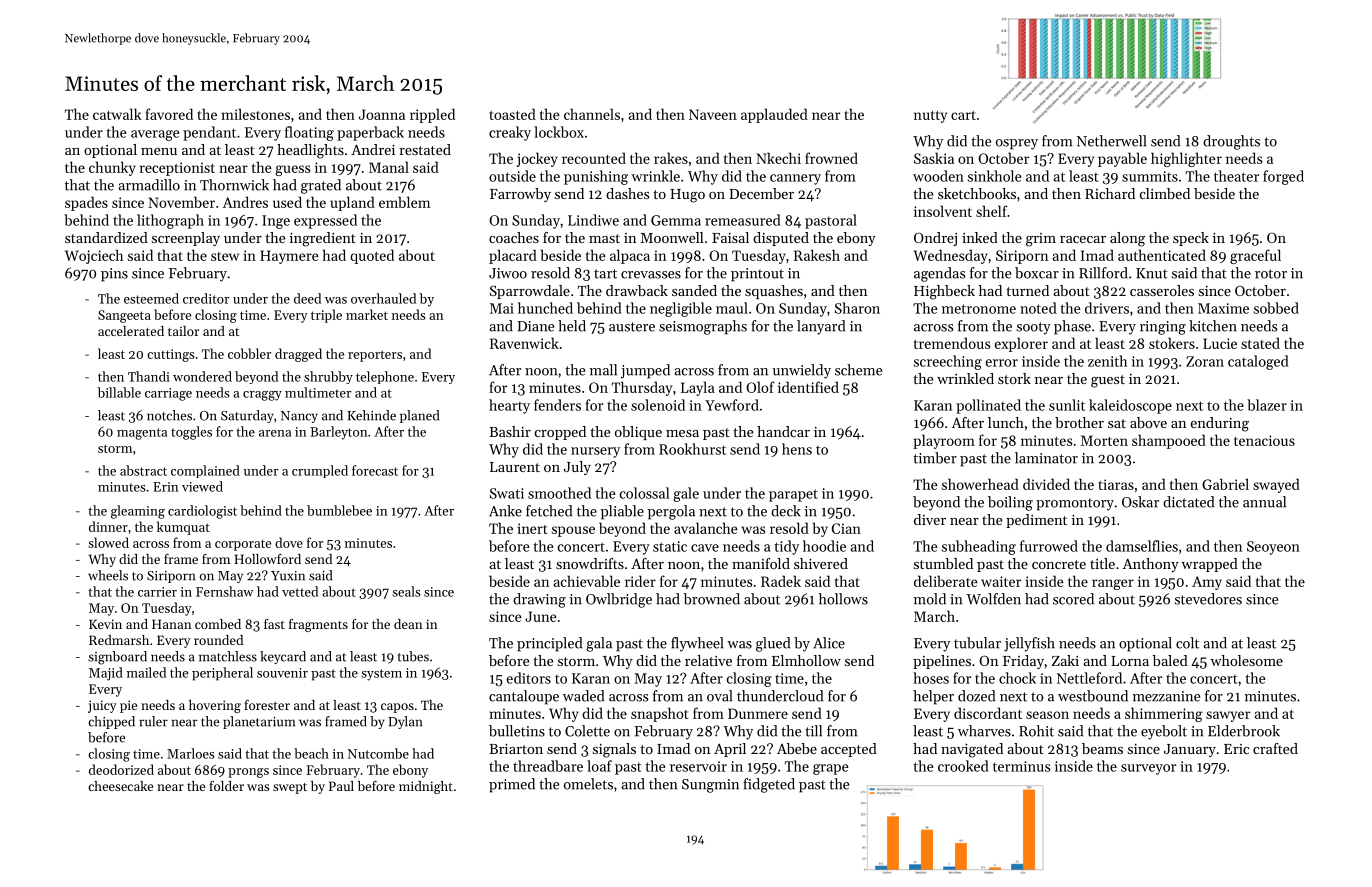  I want to click on shelf, so click(991, 211).
